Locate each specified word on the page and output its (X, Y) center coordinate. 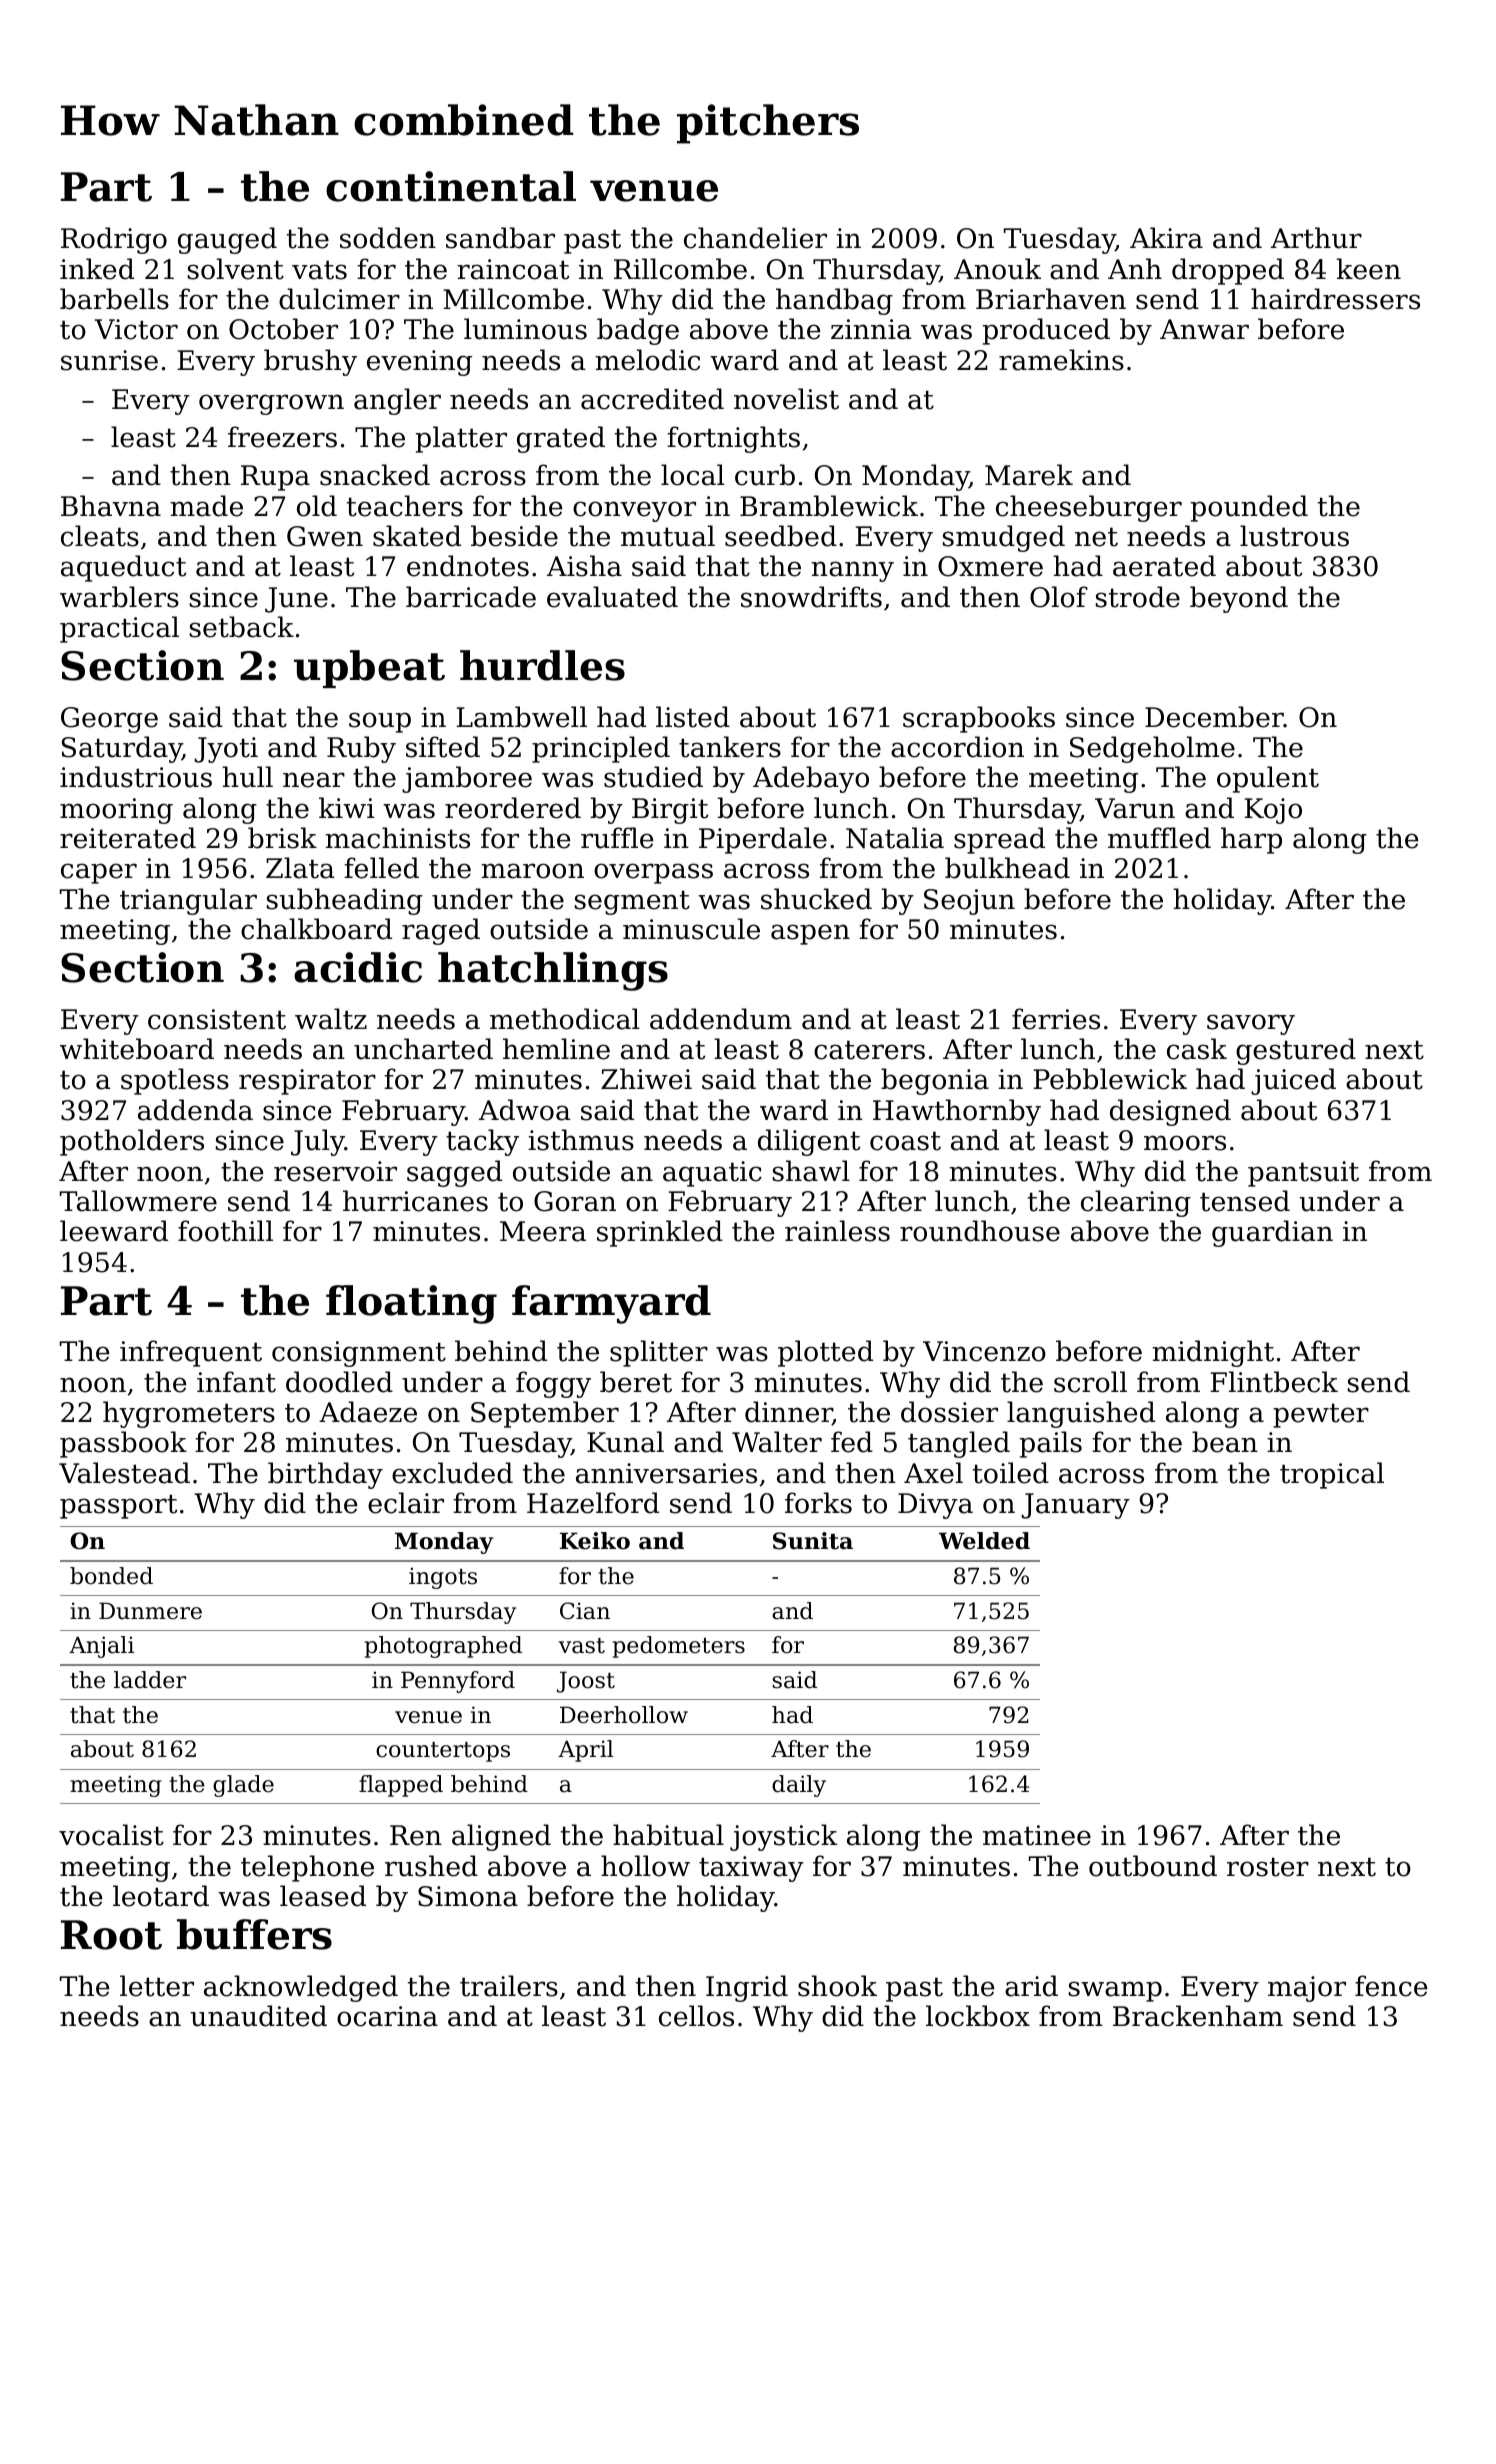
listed (693, 717)
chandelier (755, 238)
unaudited (258, 2016)
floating (411, 1304)
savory (1251, 1024)
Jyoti (226, 750)
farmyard (611, 1304)
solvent (236, 269)
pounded (1249, 508)
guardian (1272, 1233)
